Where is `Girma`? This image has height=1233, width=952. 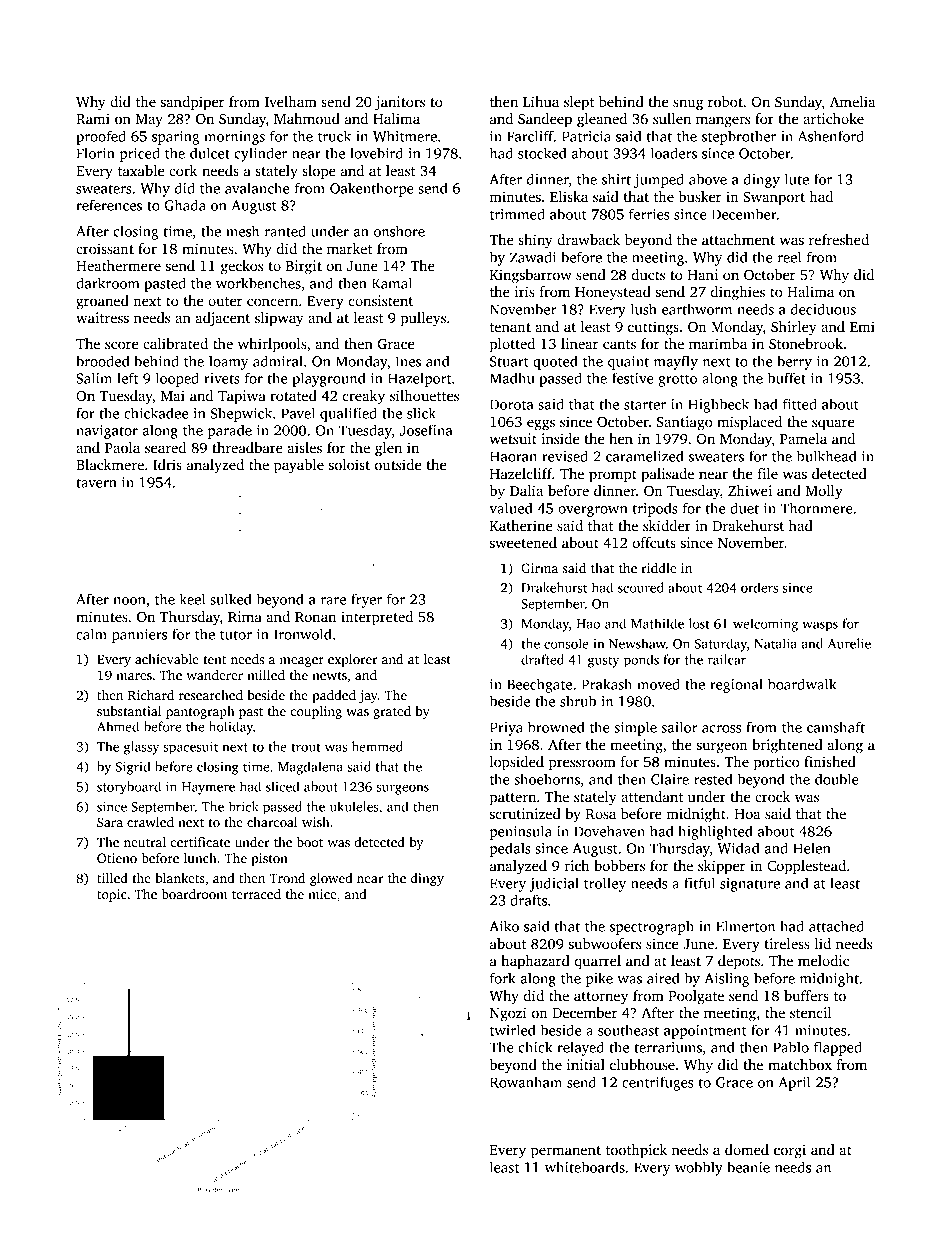 Girma is located at coordinates (539, 568).
